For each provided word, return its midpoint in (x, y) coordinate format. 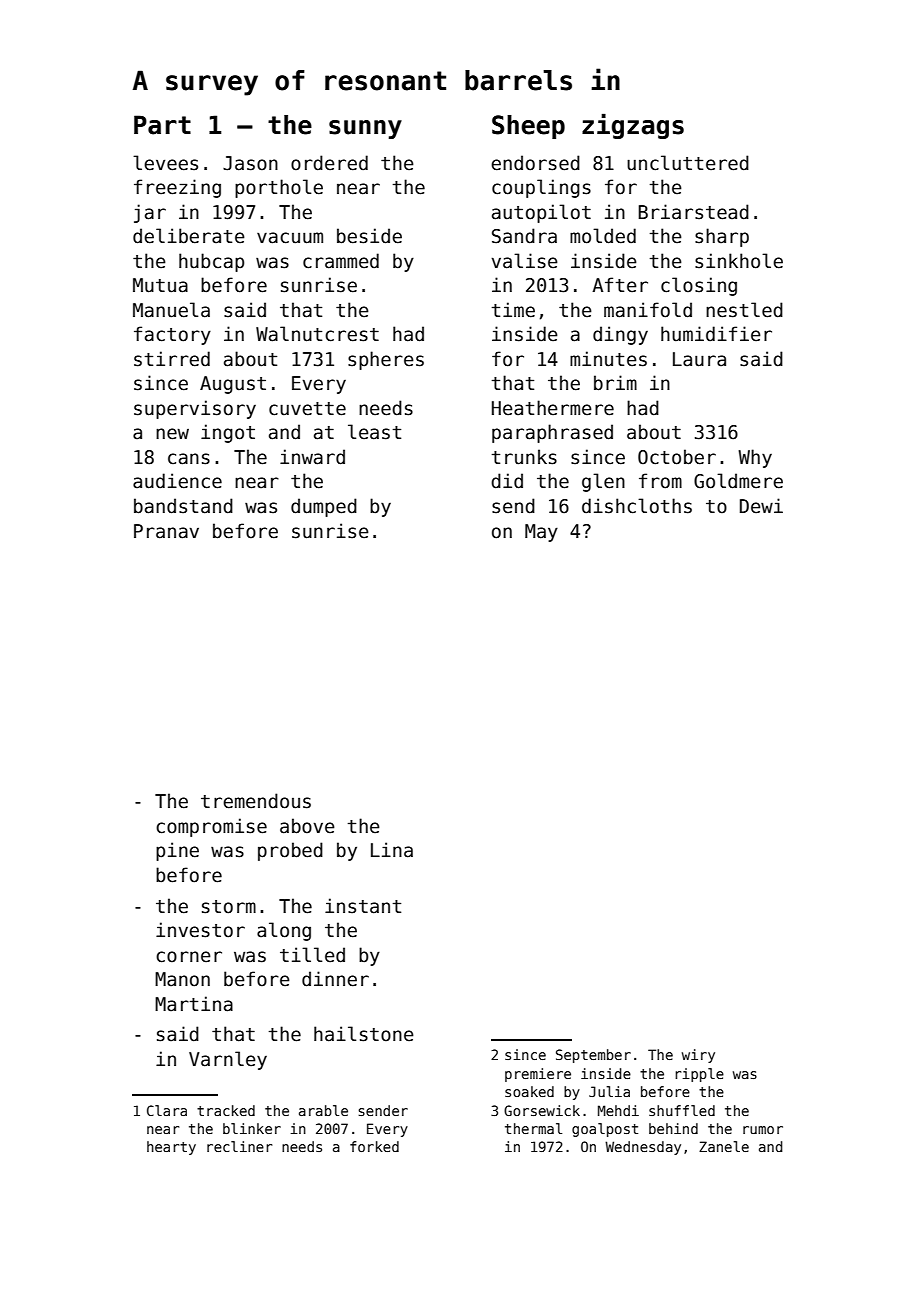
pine (177, 851)
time (513, 310)
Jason (250, 163)
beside (369, 236)
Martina (194, 1004)
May (541, 533)
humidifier (716, 334)
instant (363, 906)
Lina (392, 850)
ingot (228, 433)
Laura (699, 359)
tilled (312, 955)
